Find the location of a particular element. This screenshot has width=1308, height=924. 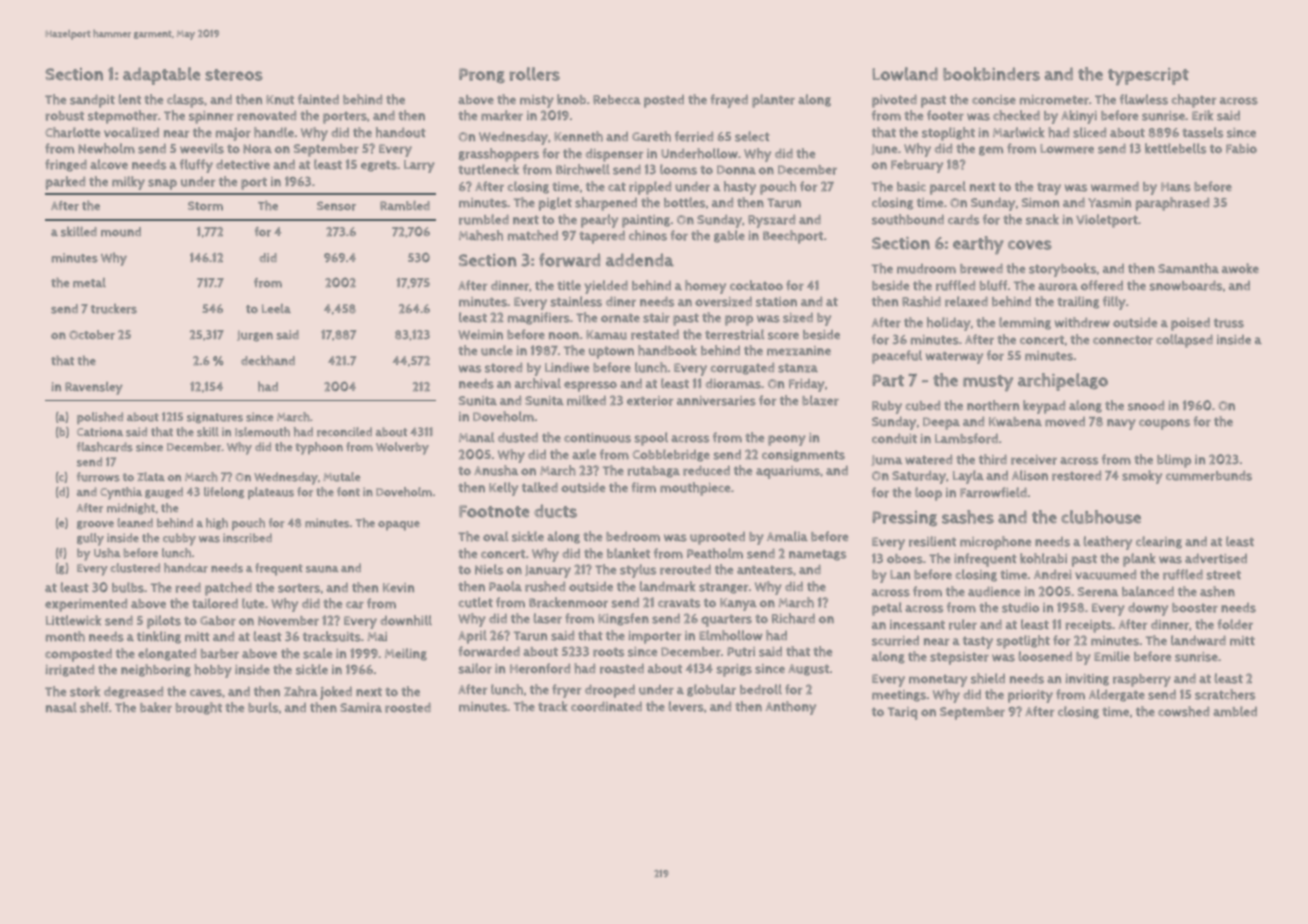

Mutale is located at coordinates (341, 477).
